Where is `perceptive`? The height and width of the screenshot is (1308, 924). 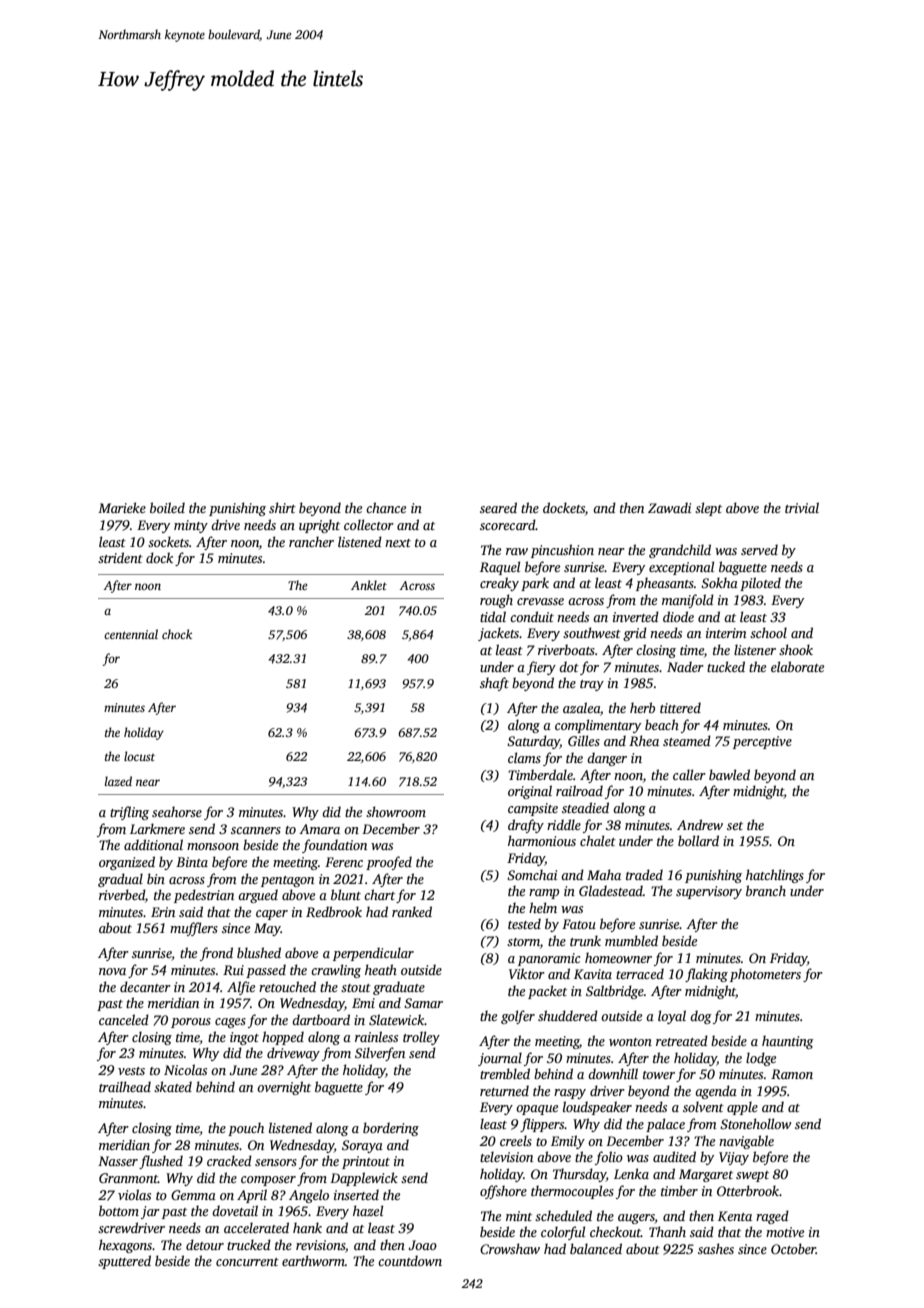
perceptive is located at coordinates (762, 742).
